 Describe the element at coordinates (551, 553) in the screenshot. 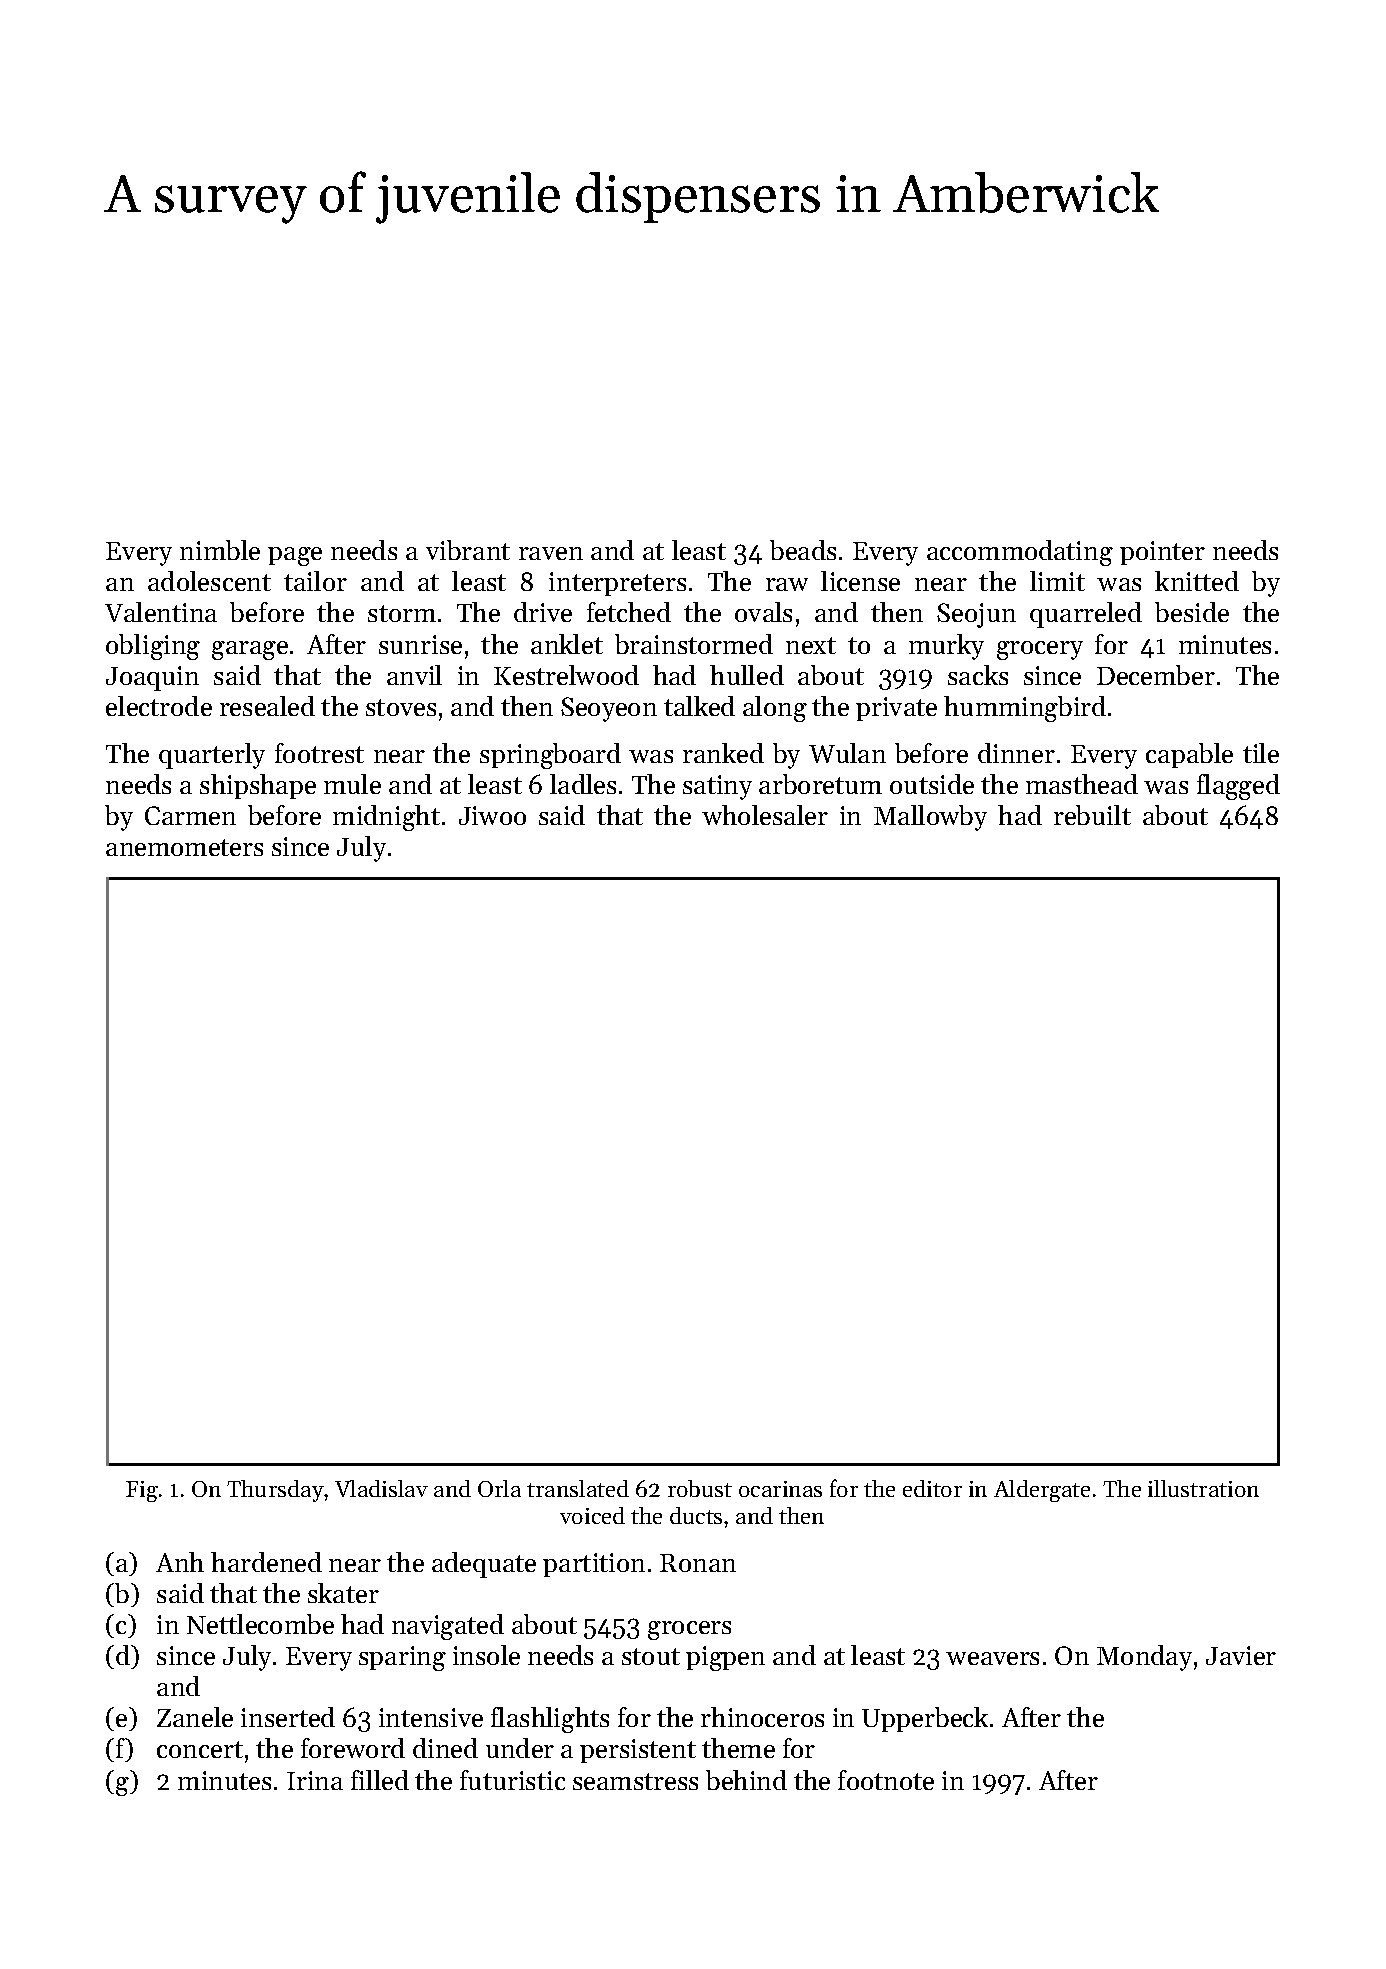

I see `raven` at that location.
